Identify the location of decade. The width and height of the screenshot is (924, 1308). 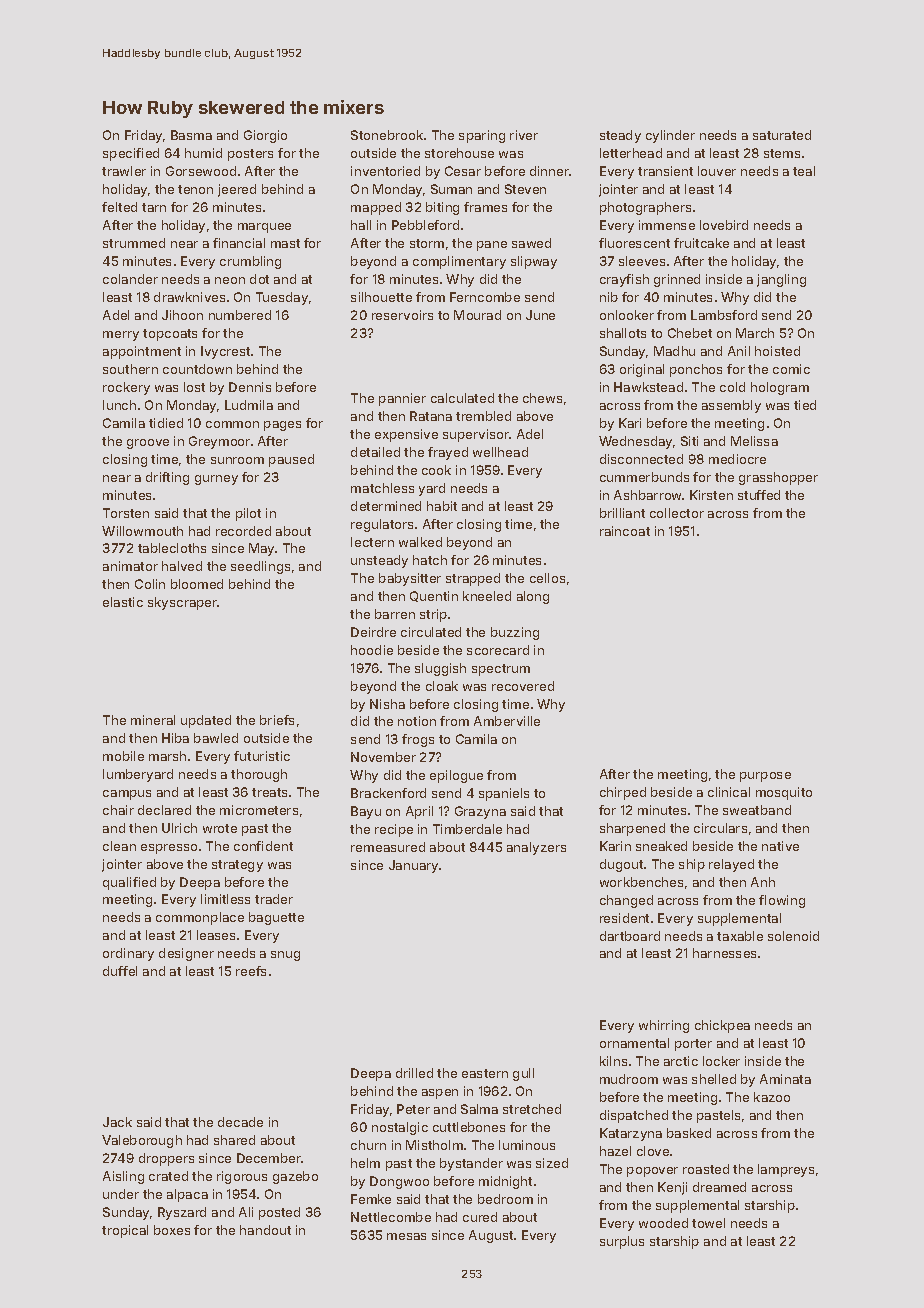
(240, 1122).
